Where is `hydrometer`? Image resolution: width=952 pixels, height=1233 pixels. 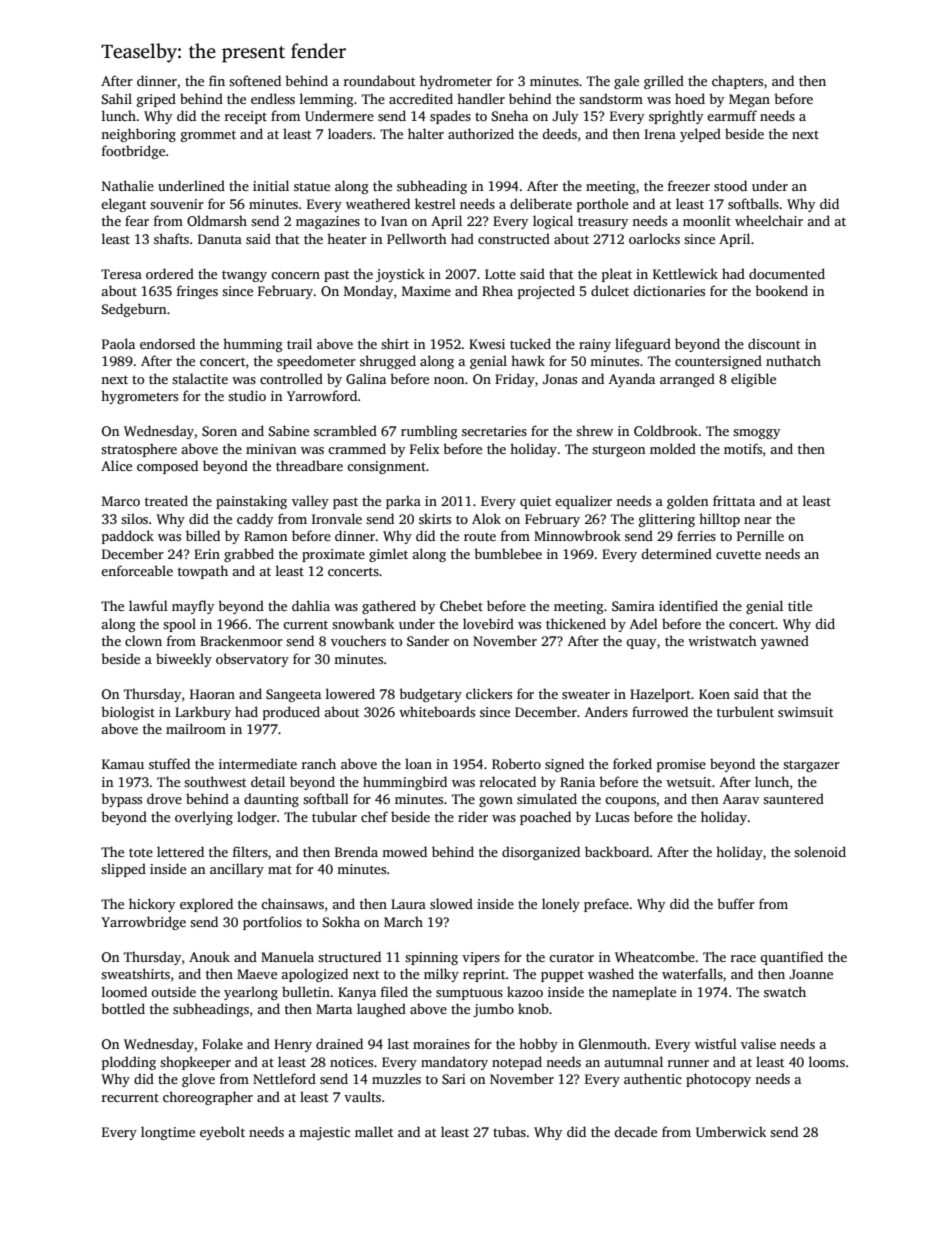
hydrometer is located at coordinates (456, 82).
